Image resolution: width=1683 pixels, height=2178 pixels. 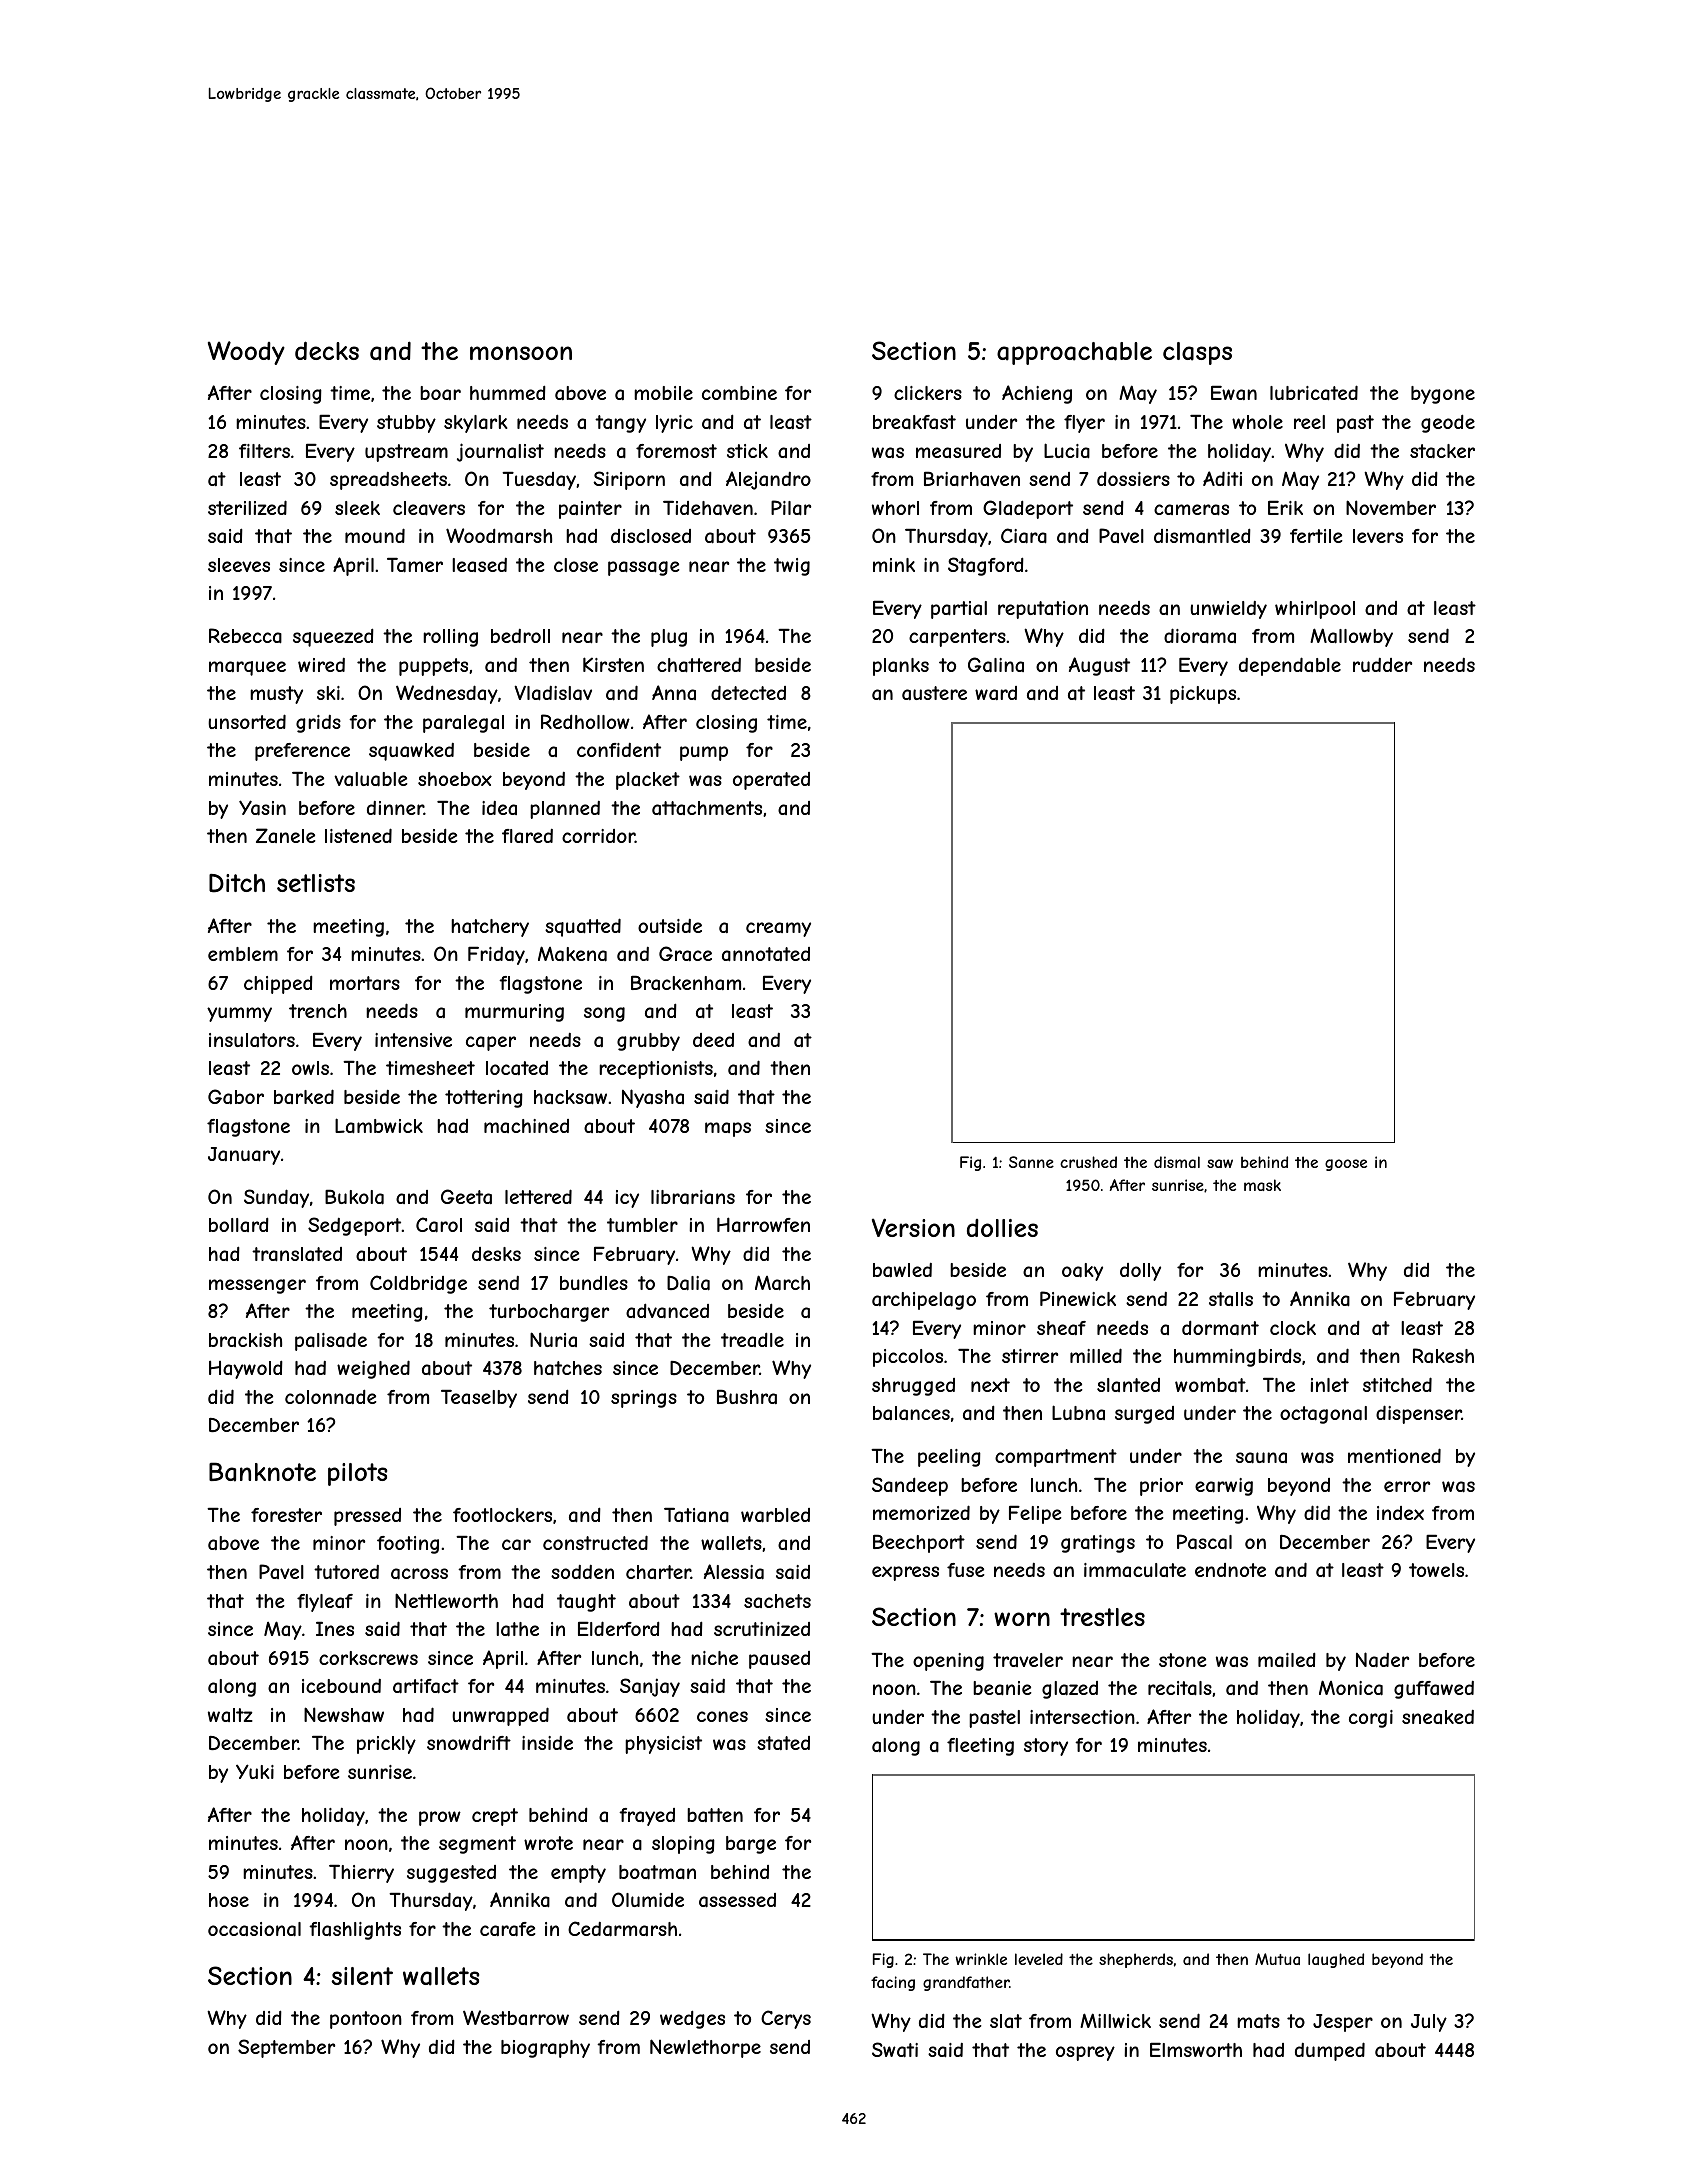 What do you see at coordinates (1074, 353) in the image?
I see `approachable` at bounding box center [1074, 353].
